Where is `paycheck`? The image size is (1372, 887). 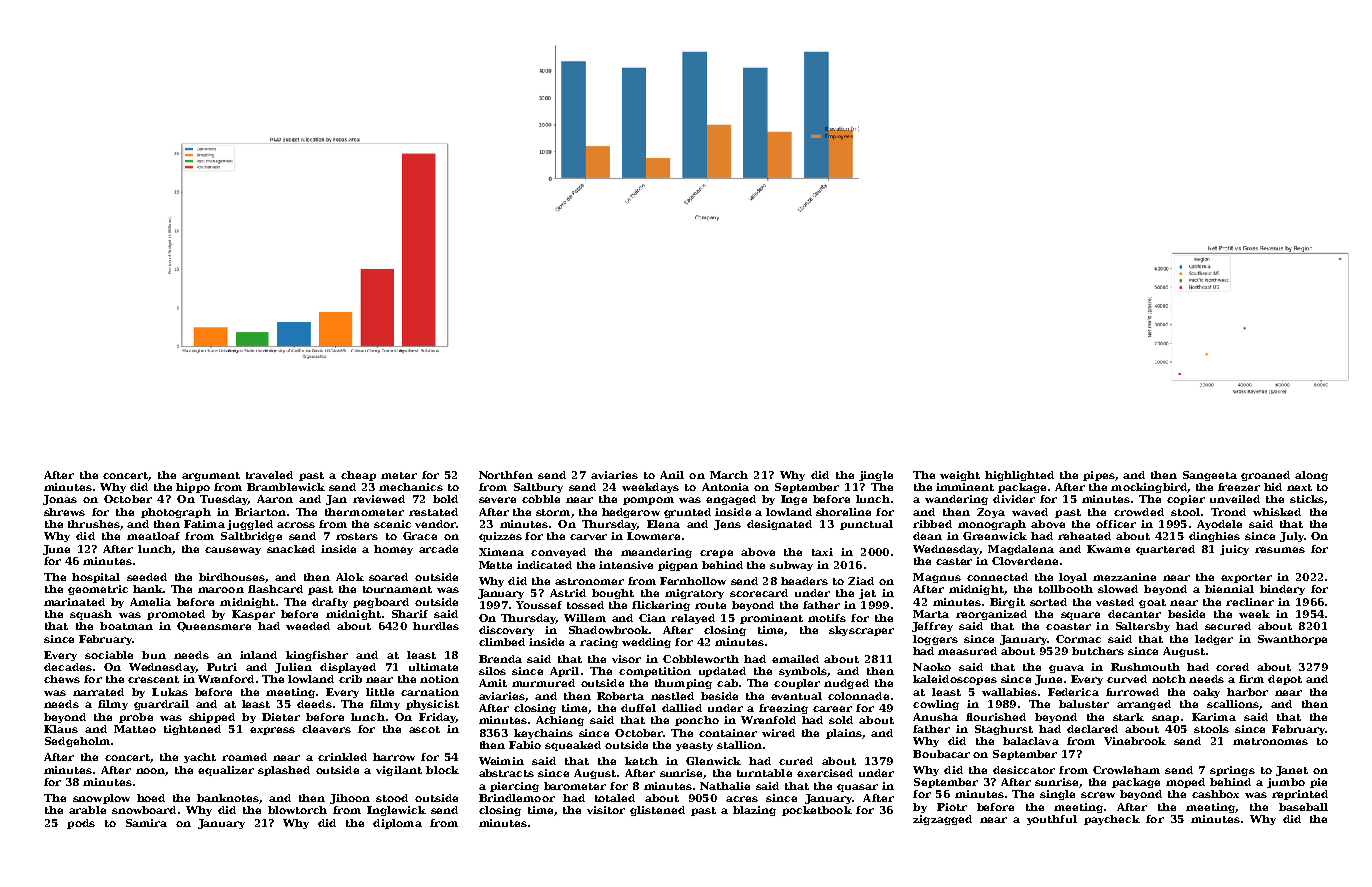
paycheck is located at coordinates (1112, 820).
